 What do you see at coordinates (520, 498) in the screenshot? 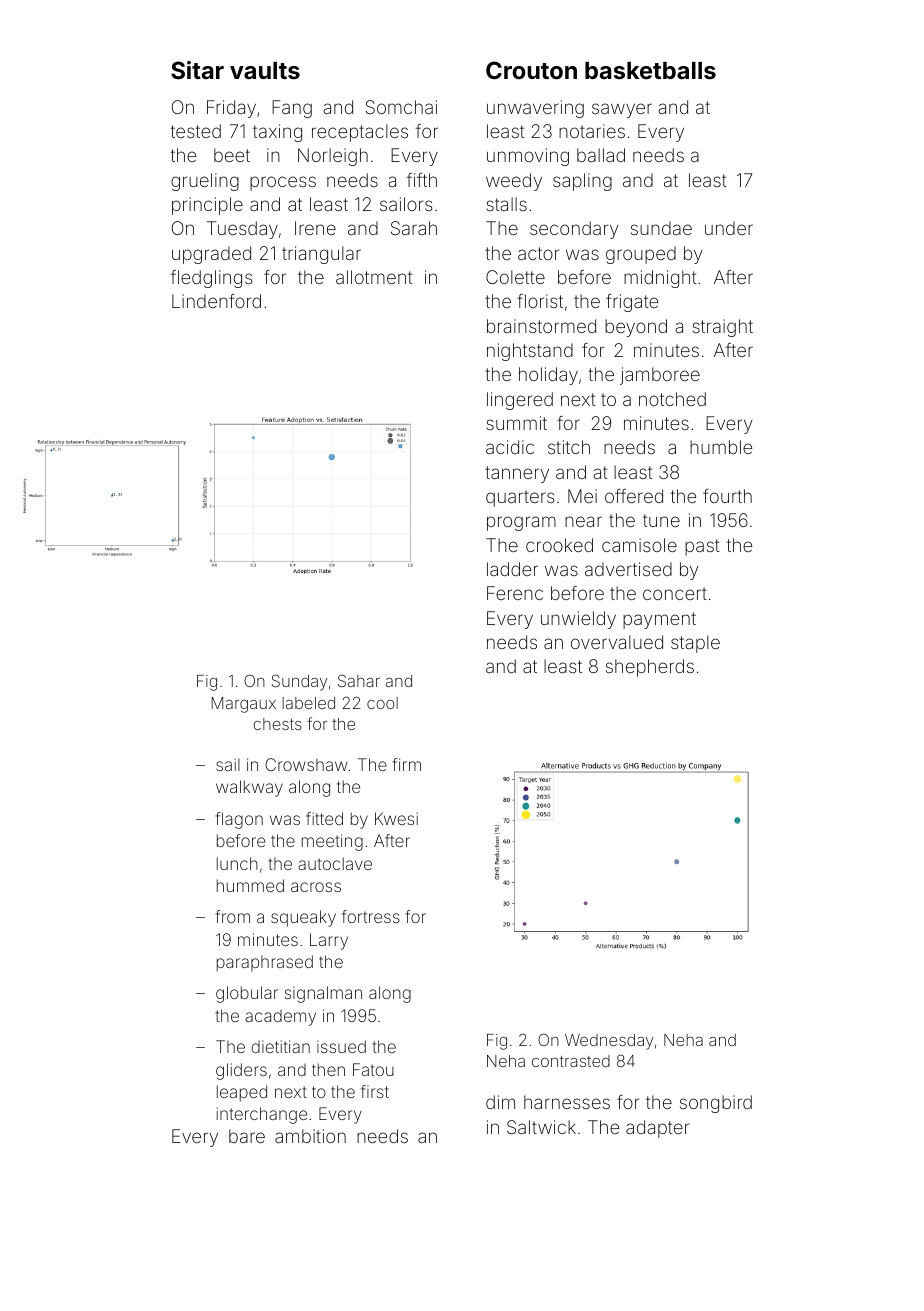
I see `quarters` at bounding box center [520, 498].
